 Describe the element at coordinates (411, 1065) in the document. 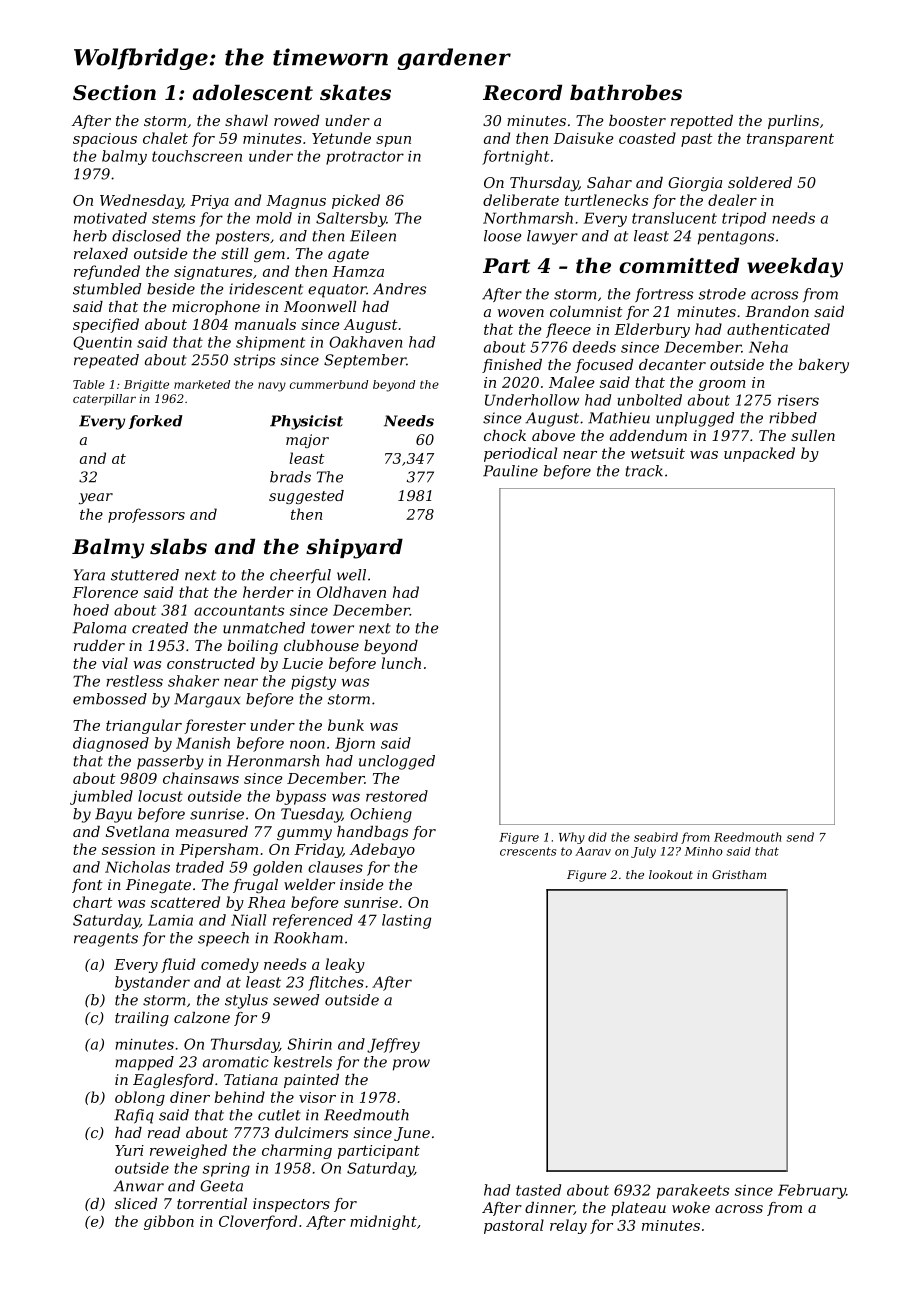

I see `prow` at that location.
